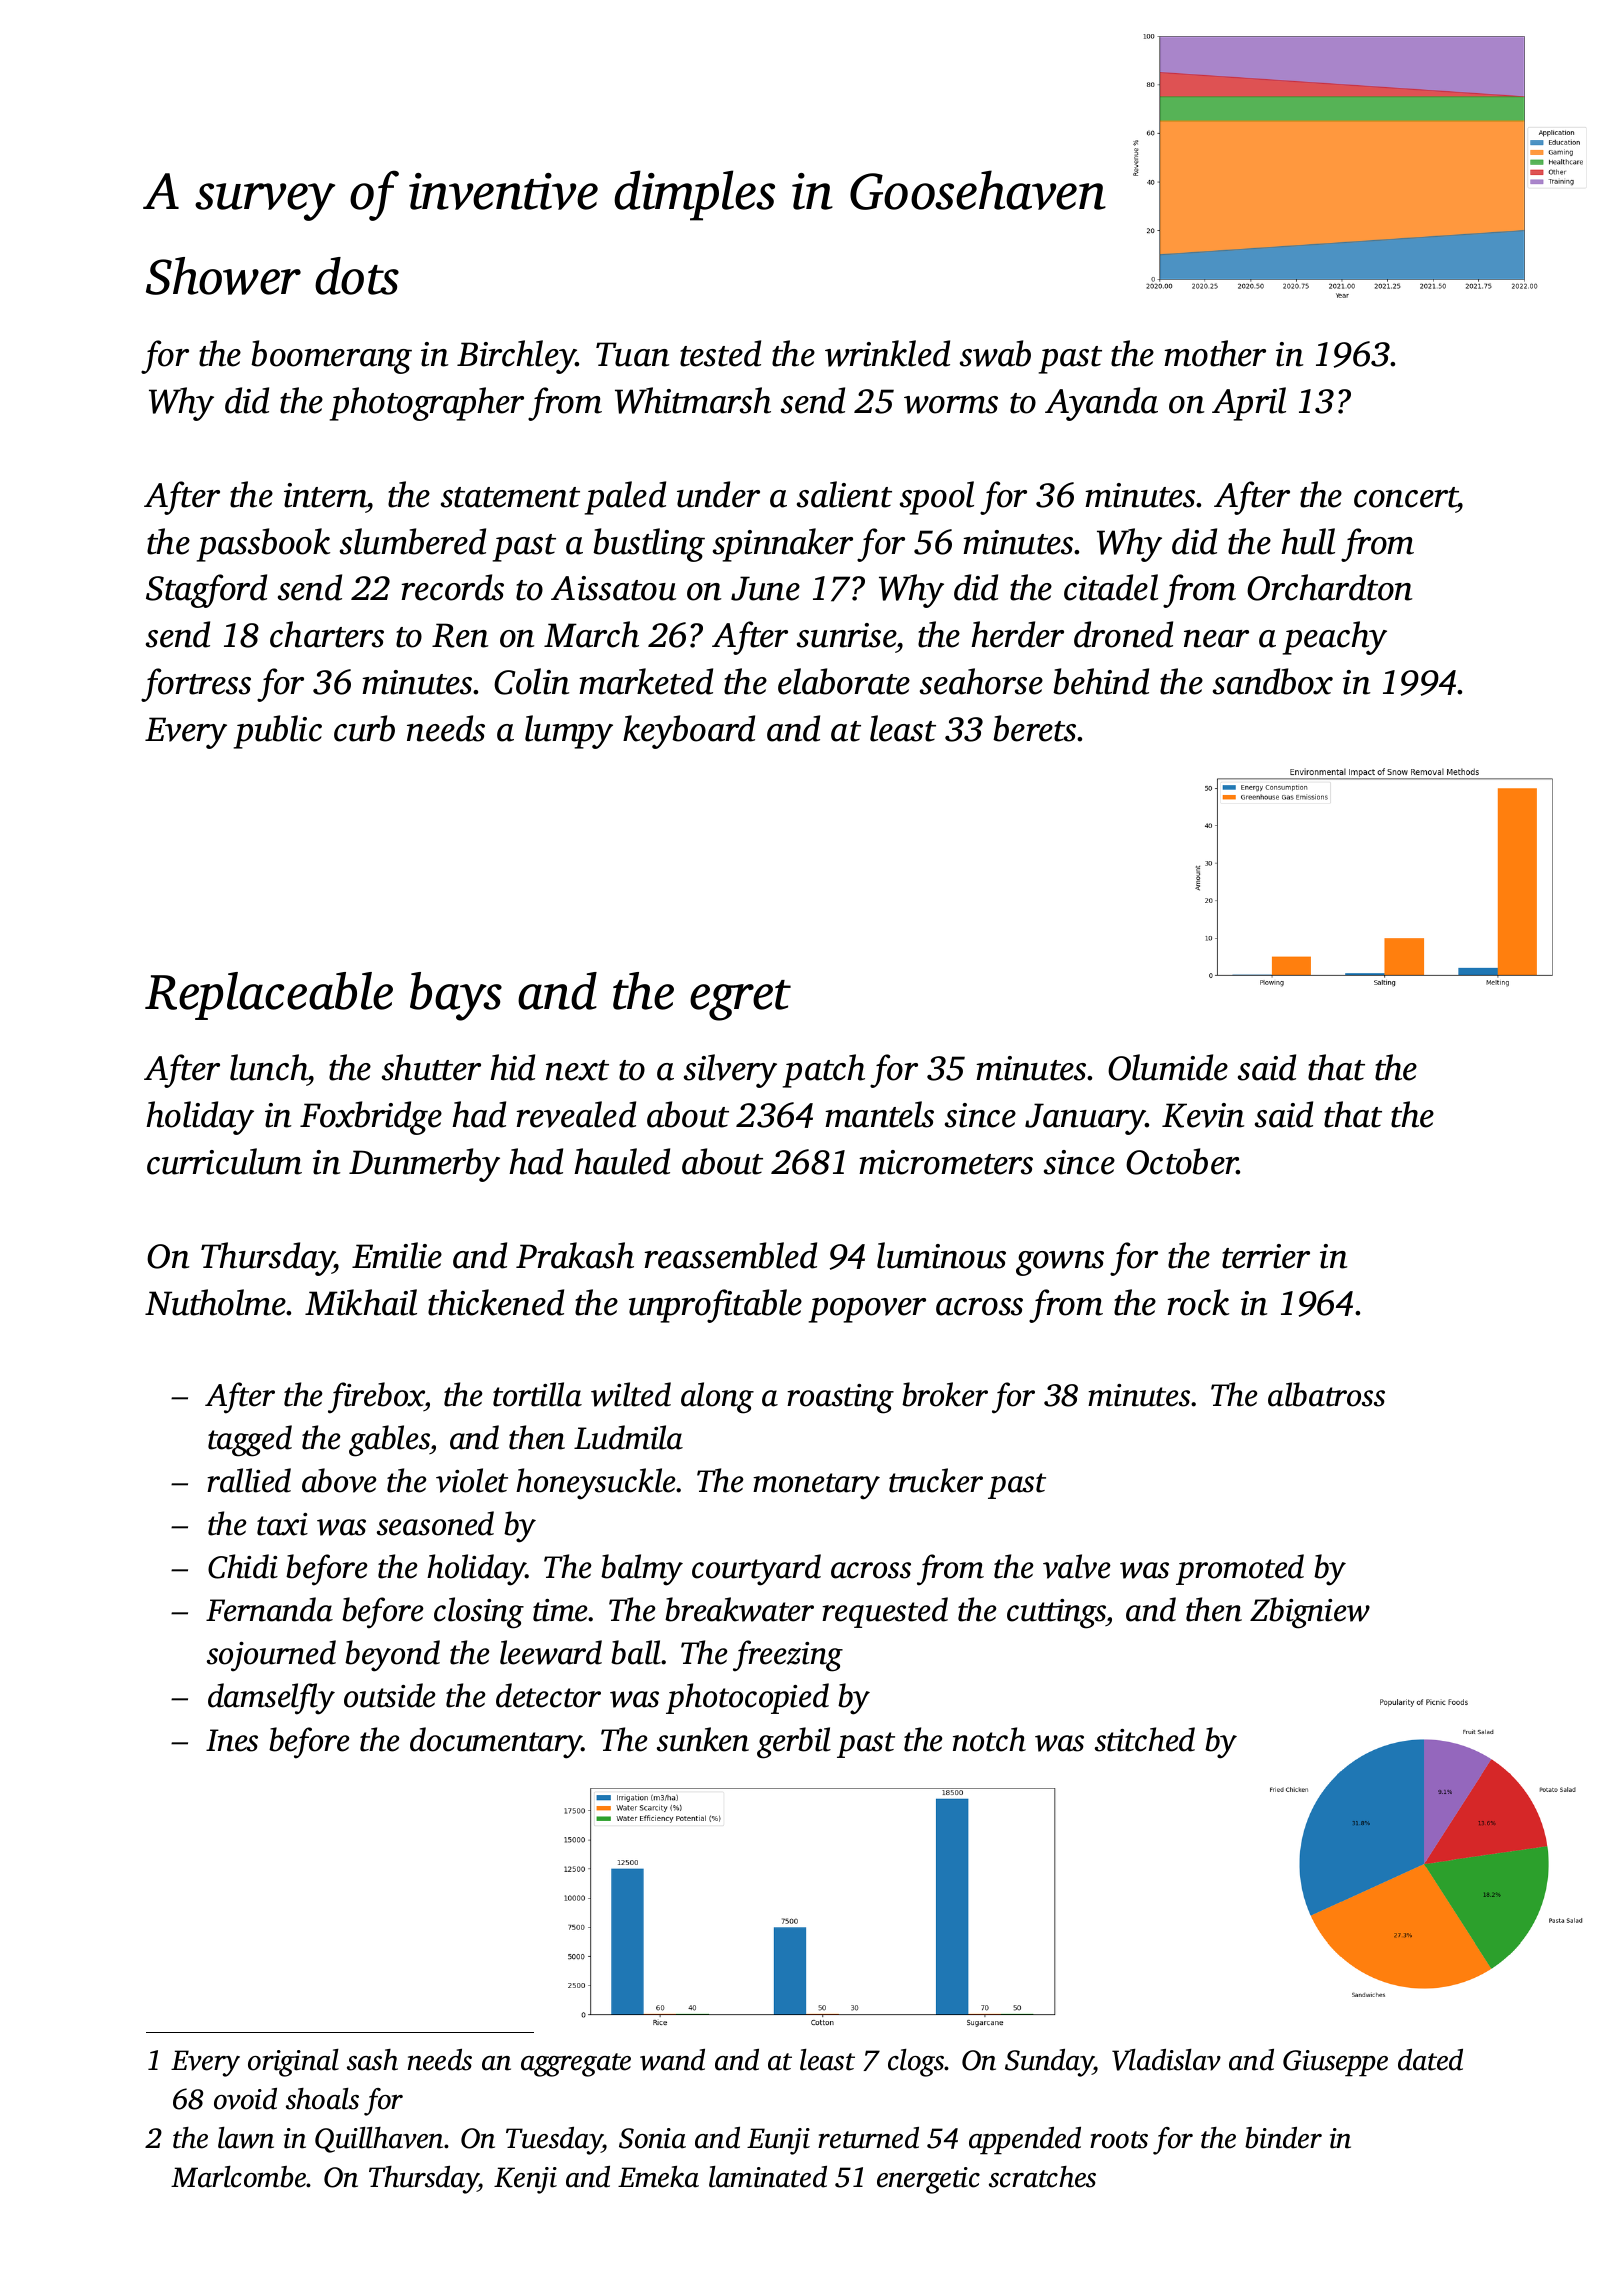 Image resolution: width=1620 pixels, height=2292 pixels. Describe the element at coordinates (632, 354) in the screenshot. I see `Tuan` at that location.
